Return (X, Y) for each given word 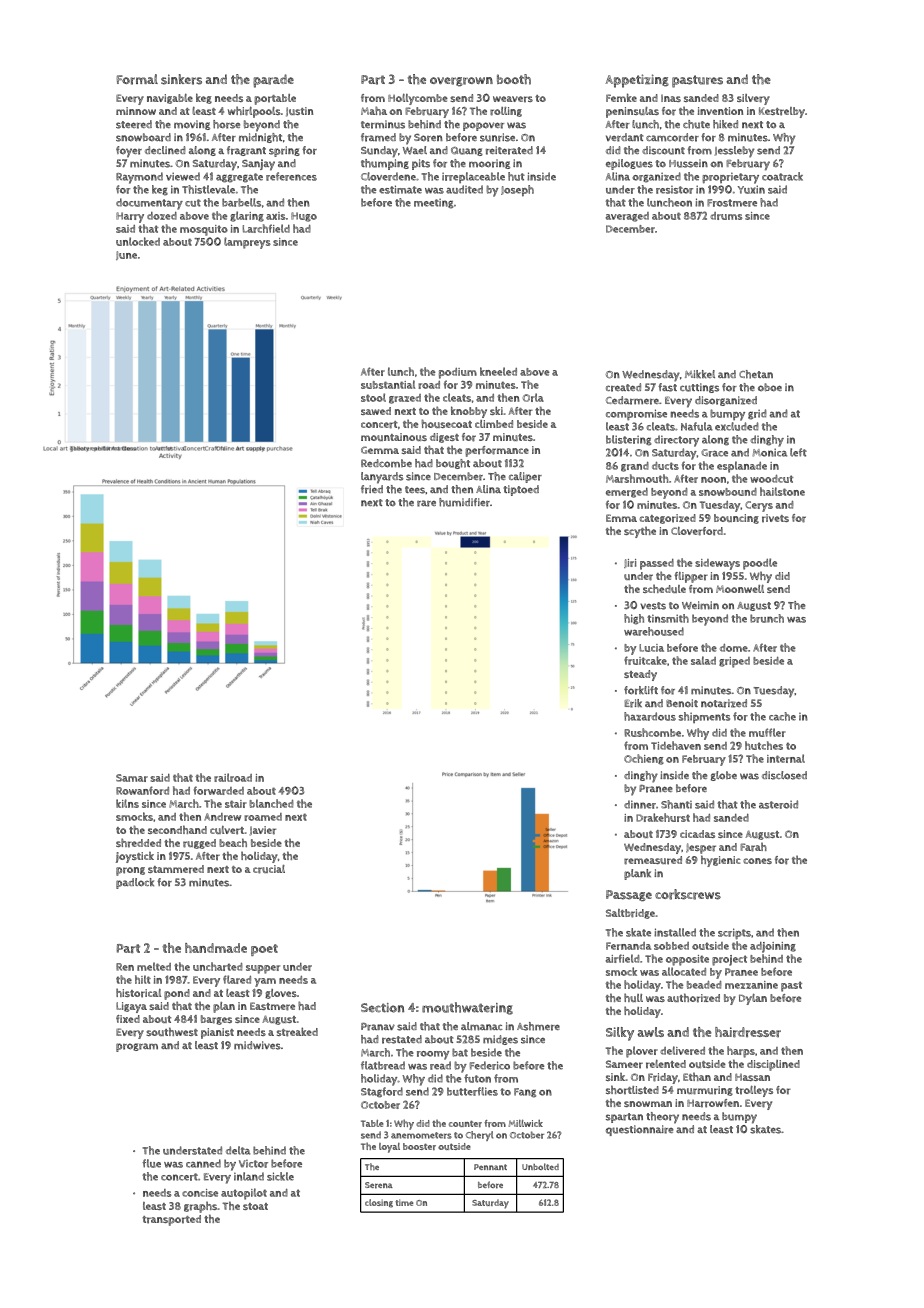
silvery (753, 99)
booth (514, 79)
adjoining (773, 947)
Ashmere (538, 1026)
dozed (162, 216)
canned (203, 1163)
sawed (376, 411)
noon (713, 480)
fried (372, 489)
